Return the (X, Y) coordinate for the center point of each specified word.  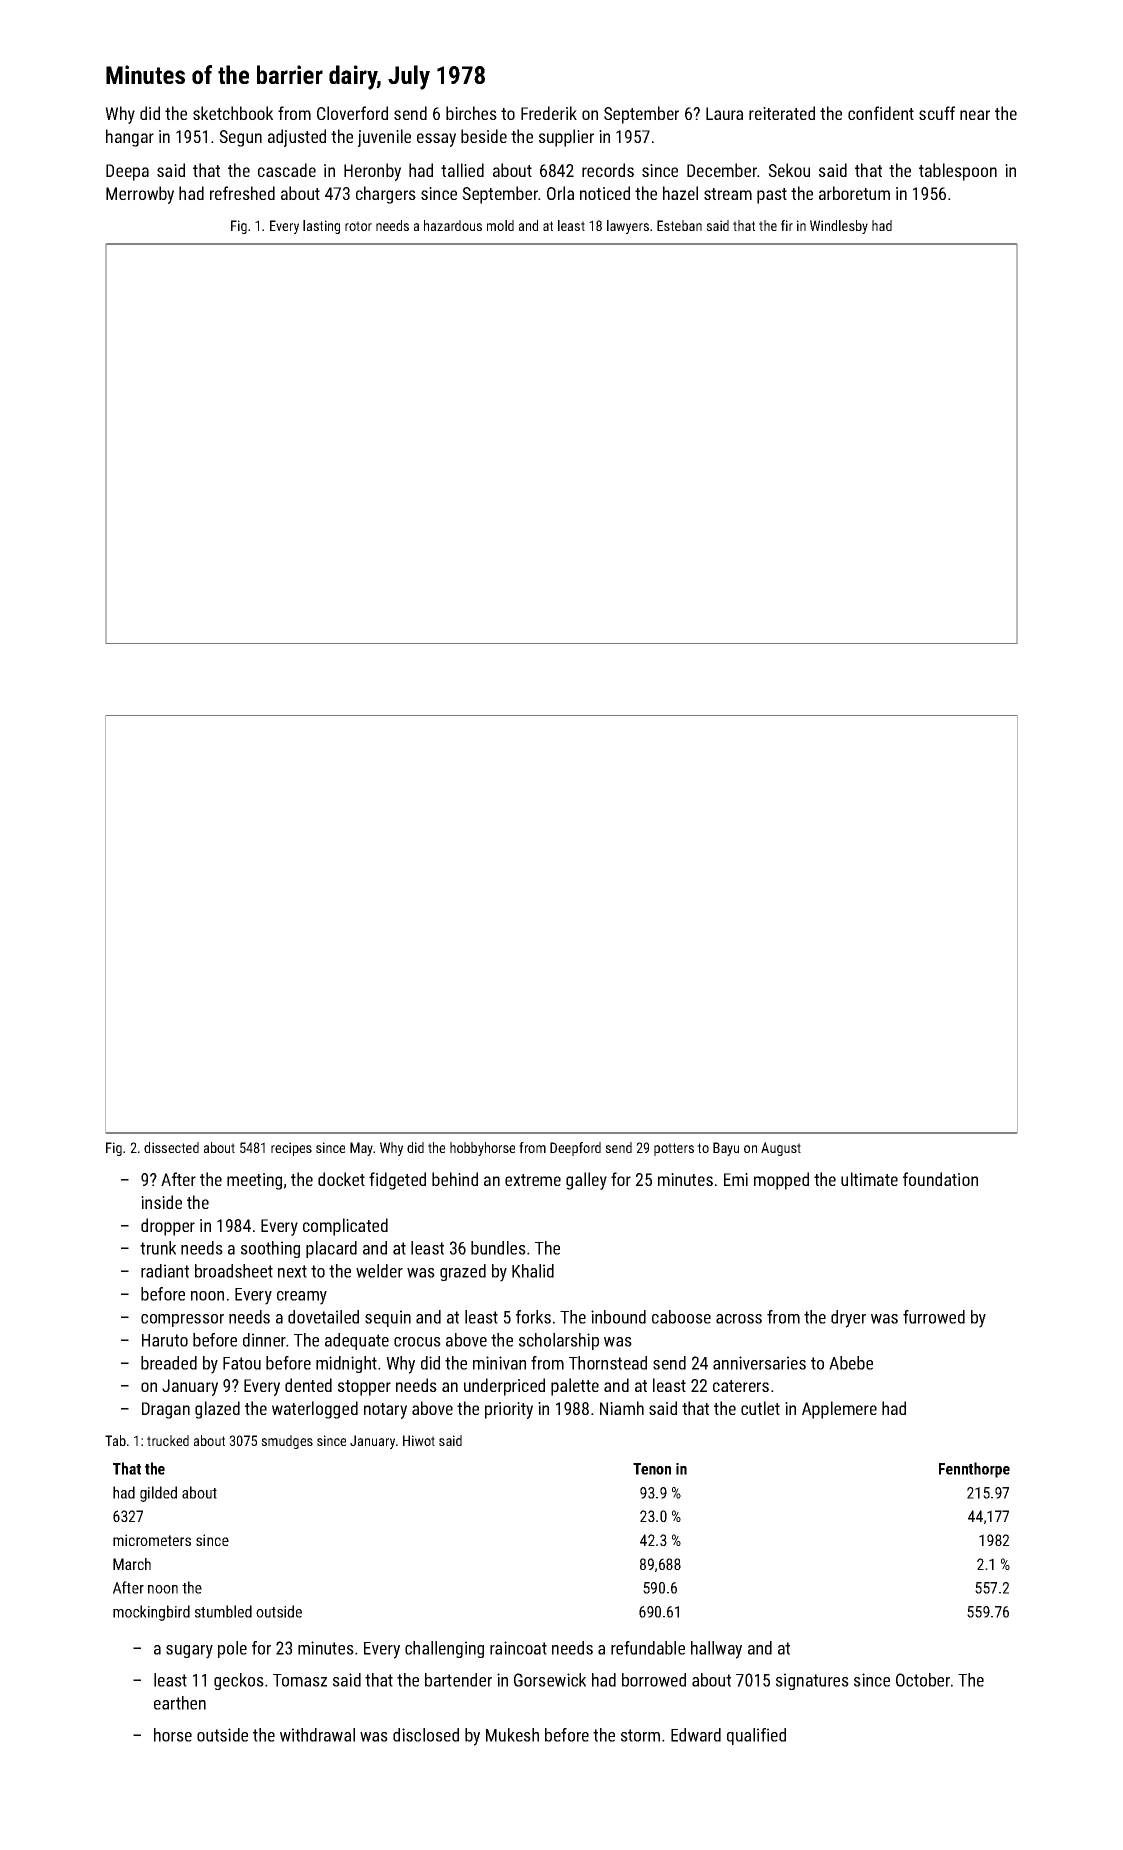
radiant (165, 1271)
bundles (498, 1248)
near (975, 115)
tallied (462, 170)
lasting (321, 227)
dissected (171, 1147)
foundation (940, 1179)
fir (787, 225)
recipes (291, 1149)
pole (232, 1649)
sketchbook (233, 113)
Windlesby (839, 227)
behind (455, 1179)
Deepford (575, 1149)
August (781, 1149)
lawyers (628, 227)
